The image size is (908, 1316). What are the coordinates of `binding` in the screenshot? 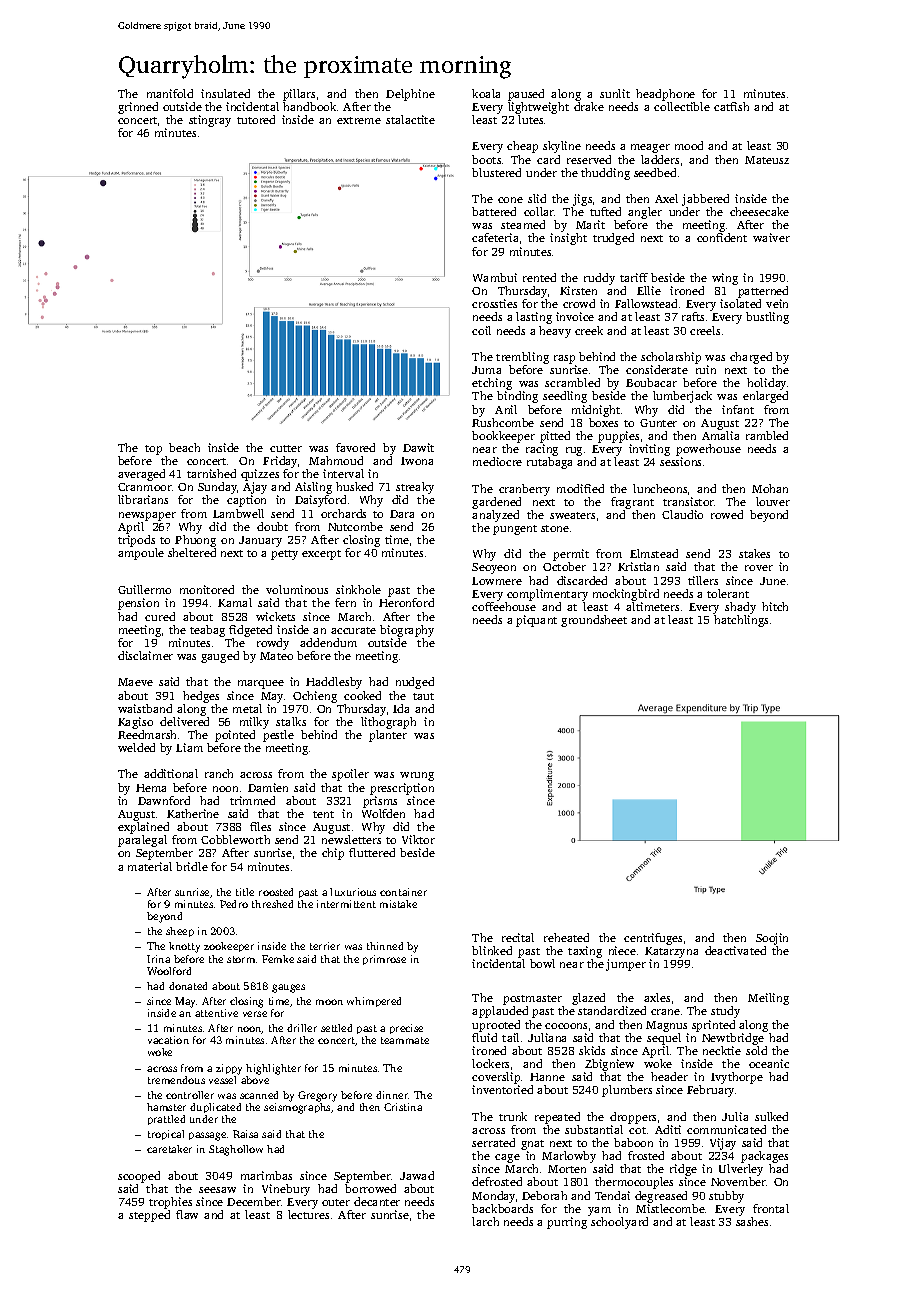 It's located at (517, 397).
